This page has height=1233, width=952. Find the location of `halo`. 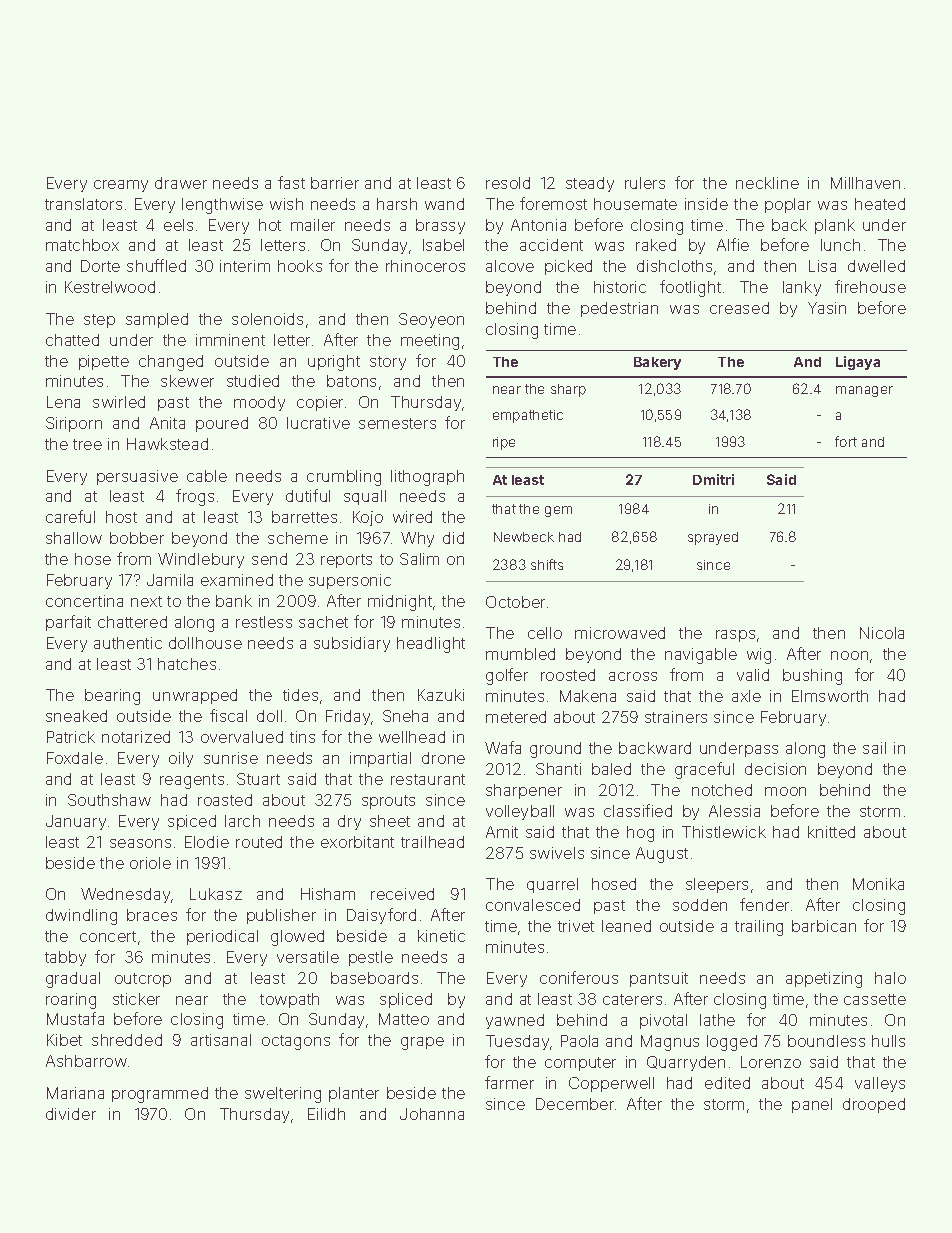

halo is located at coordinates (890, 978).
